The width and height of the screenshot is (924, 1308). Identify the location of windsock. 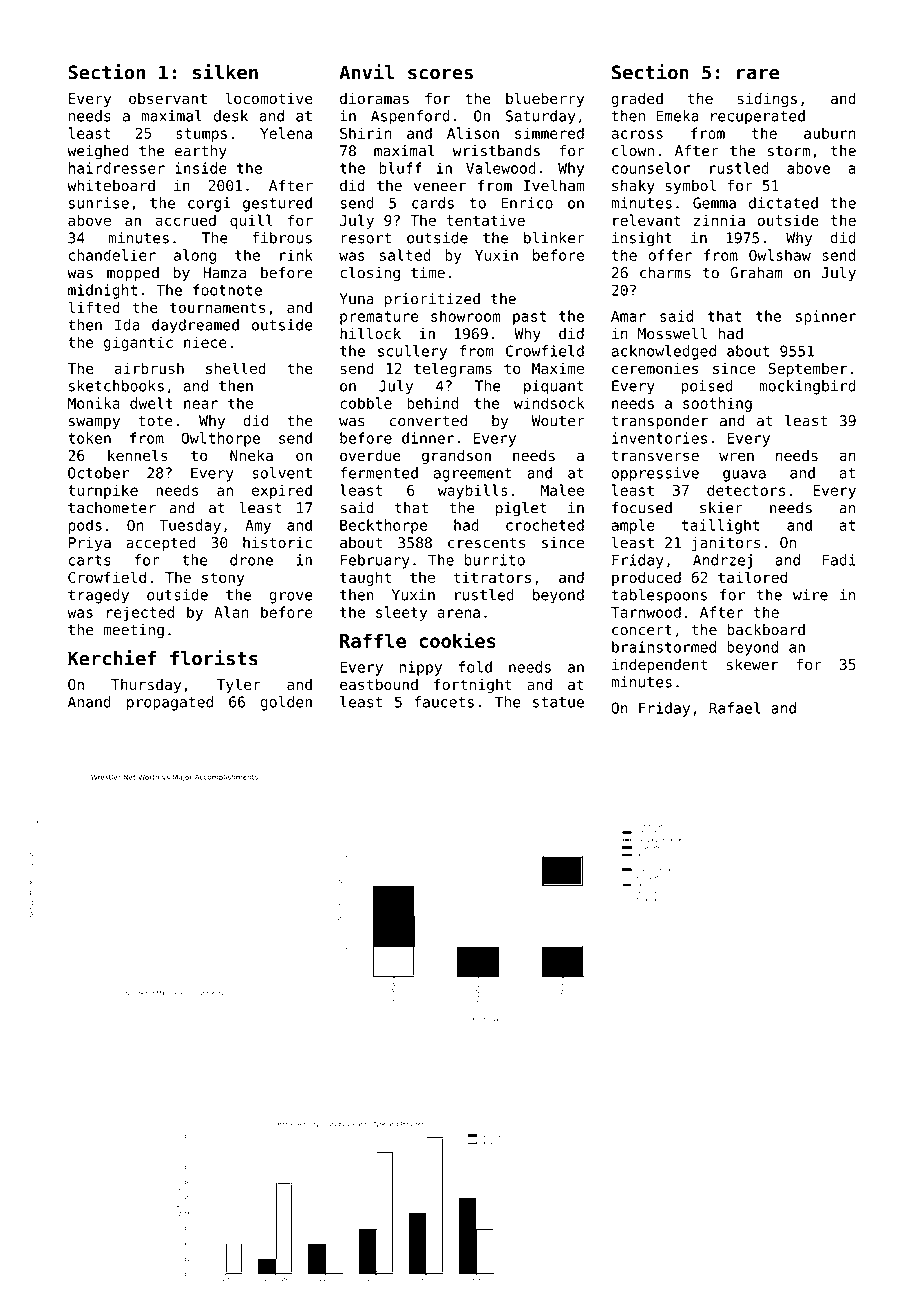
(549, 403).
